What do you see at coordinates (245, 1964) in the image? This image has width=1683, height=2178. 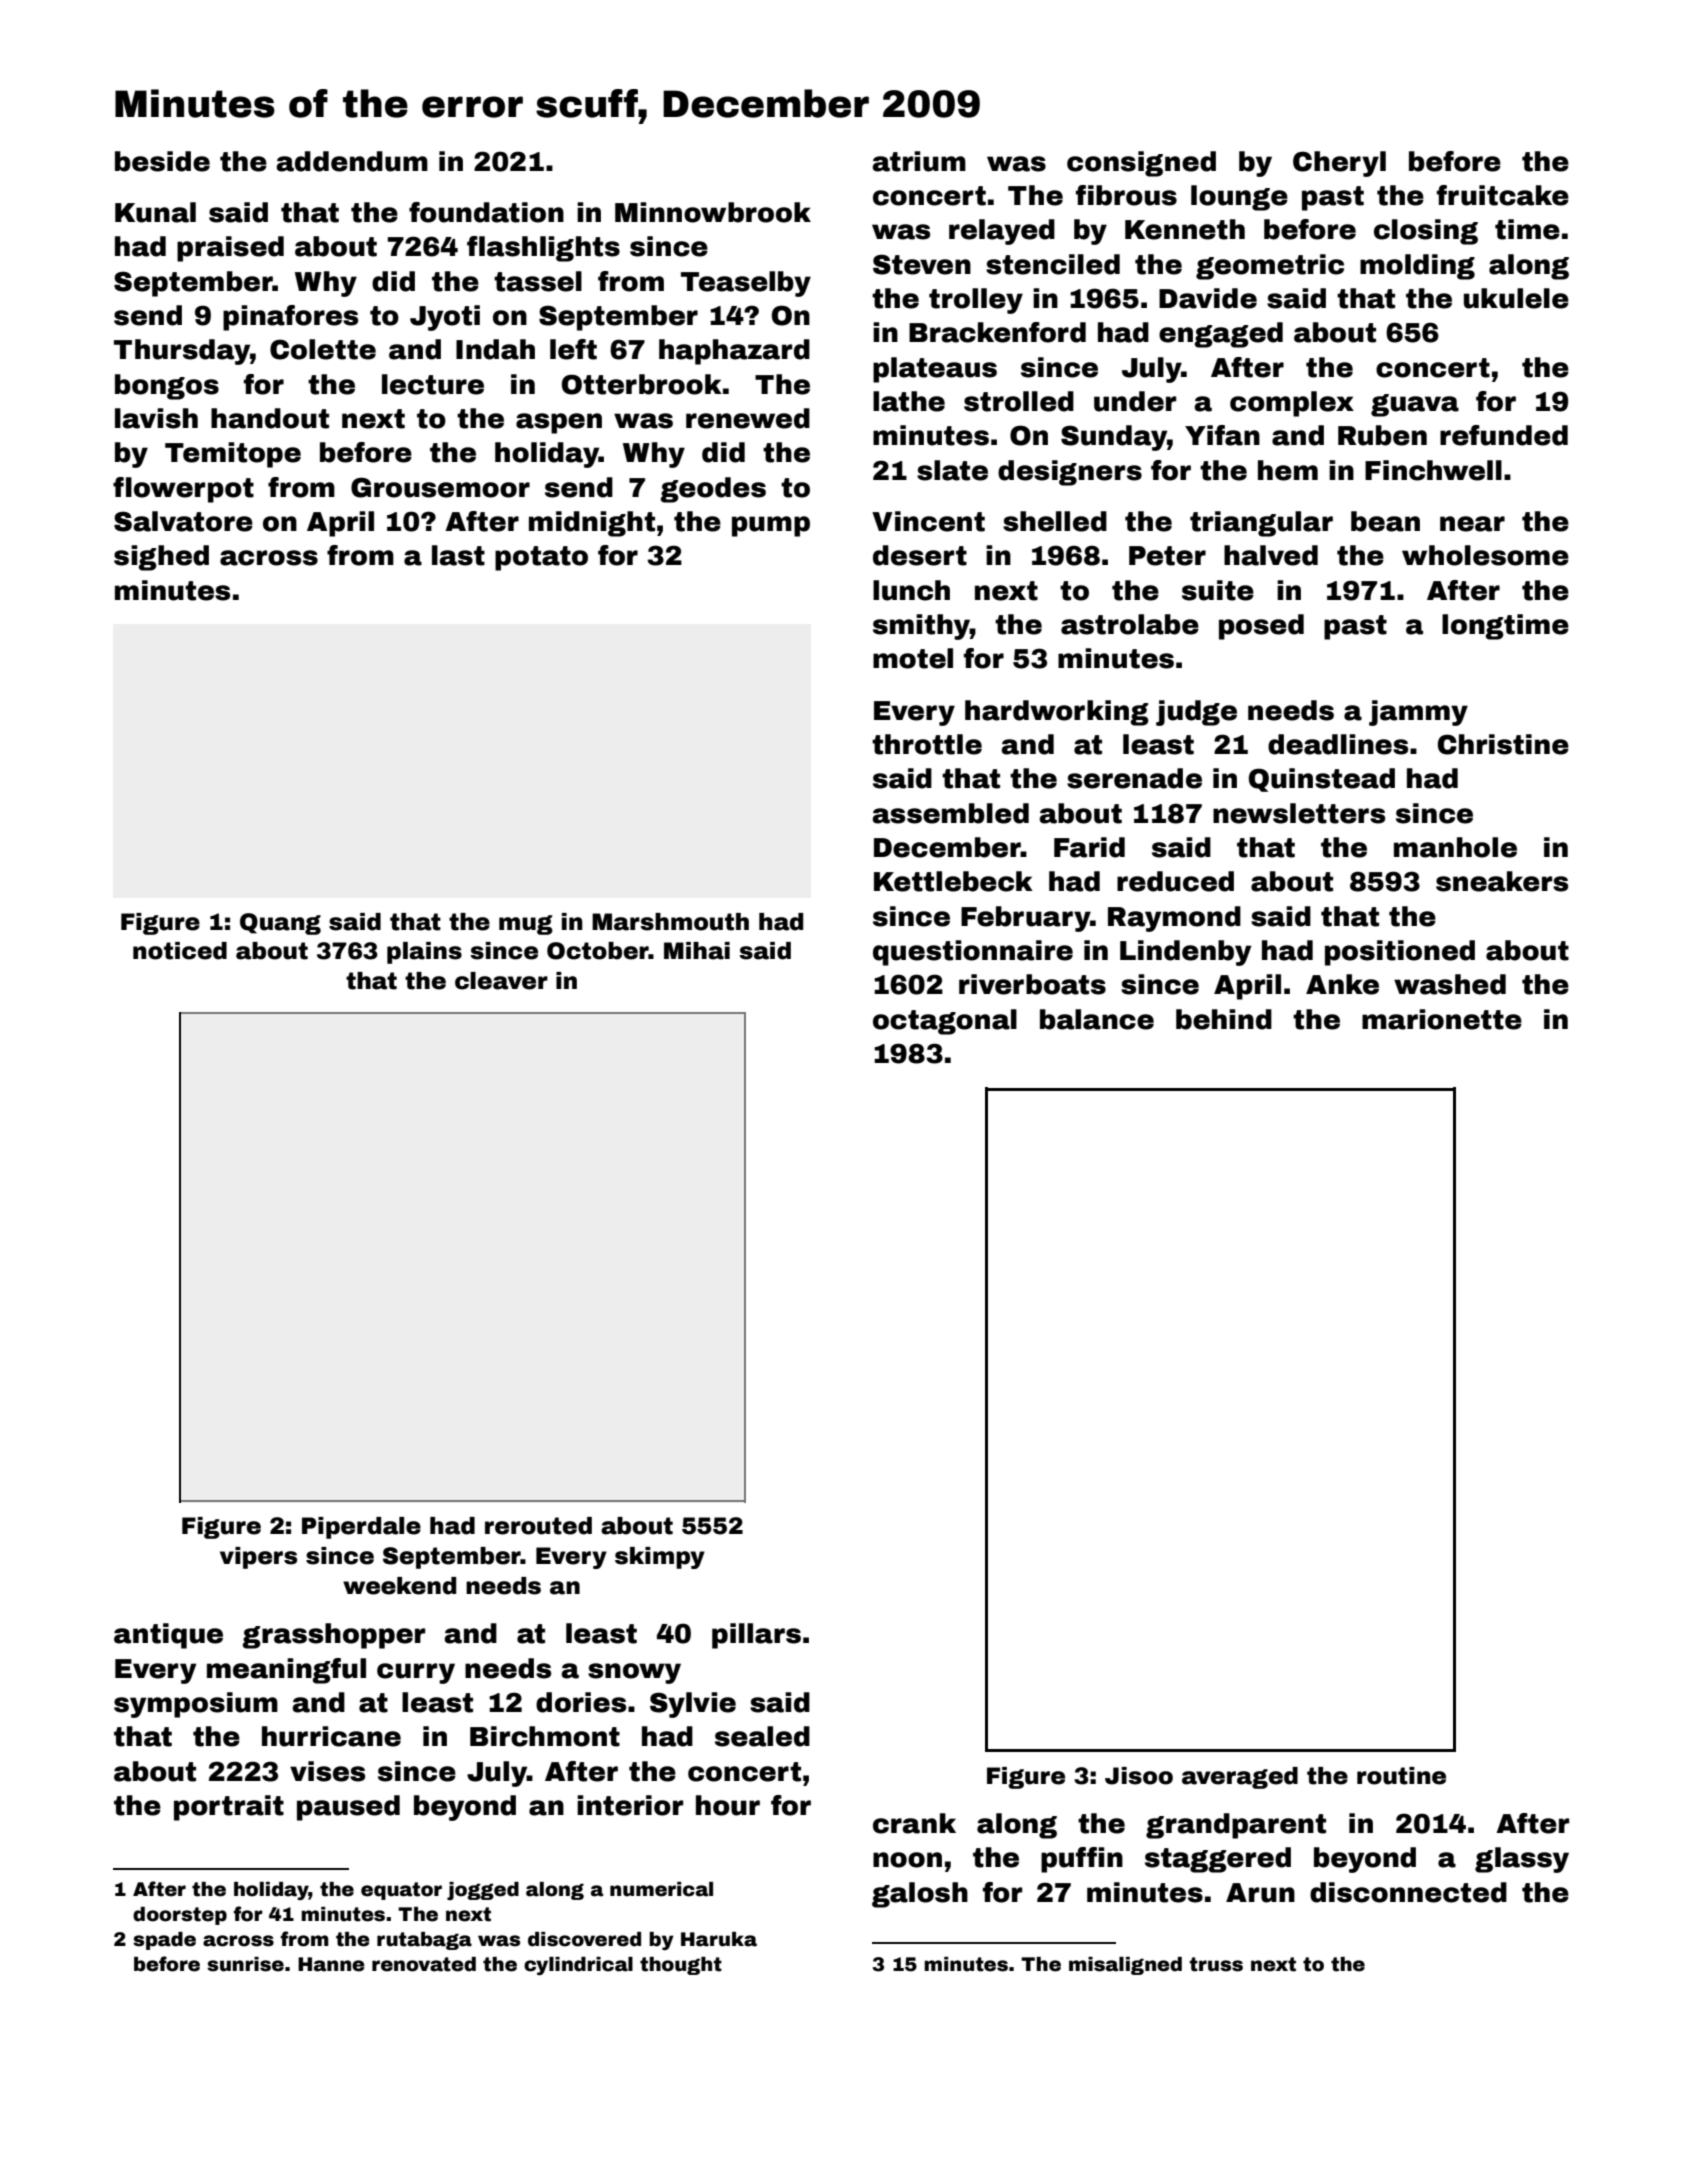 I see `sunrise` at bounding box center [245, 1964].
